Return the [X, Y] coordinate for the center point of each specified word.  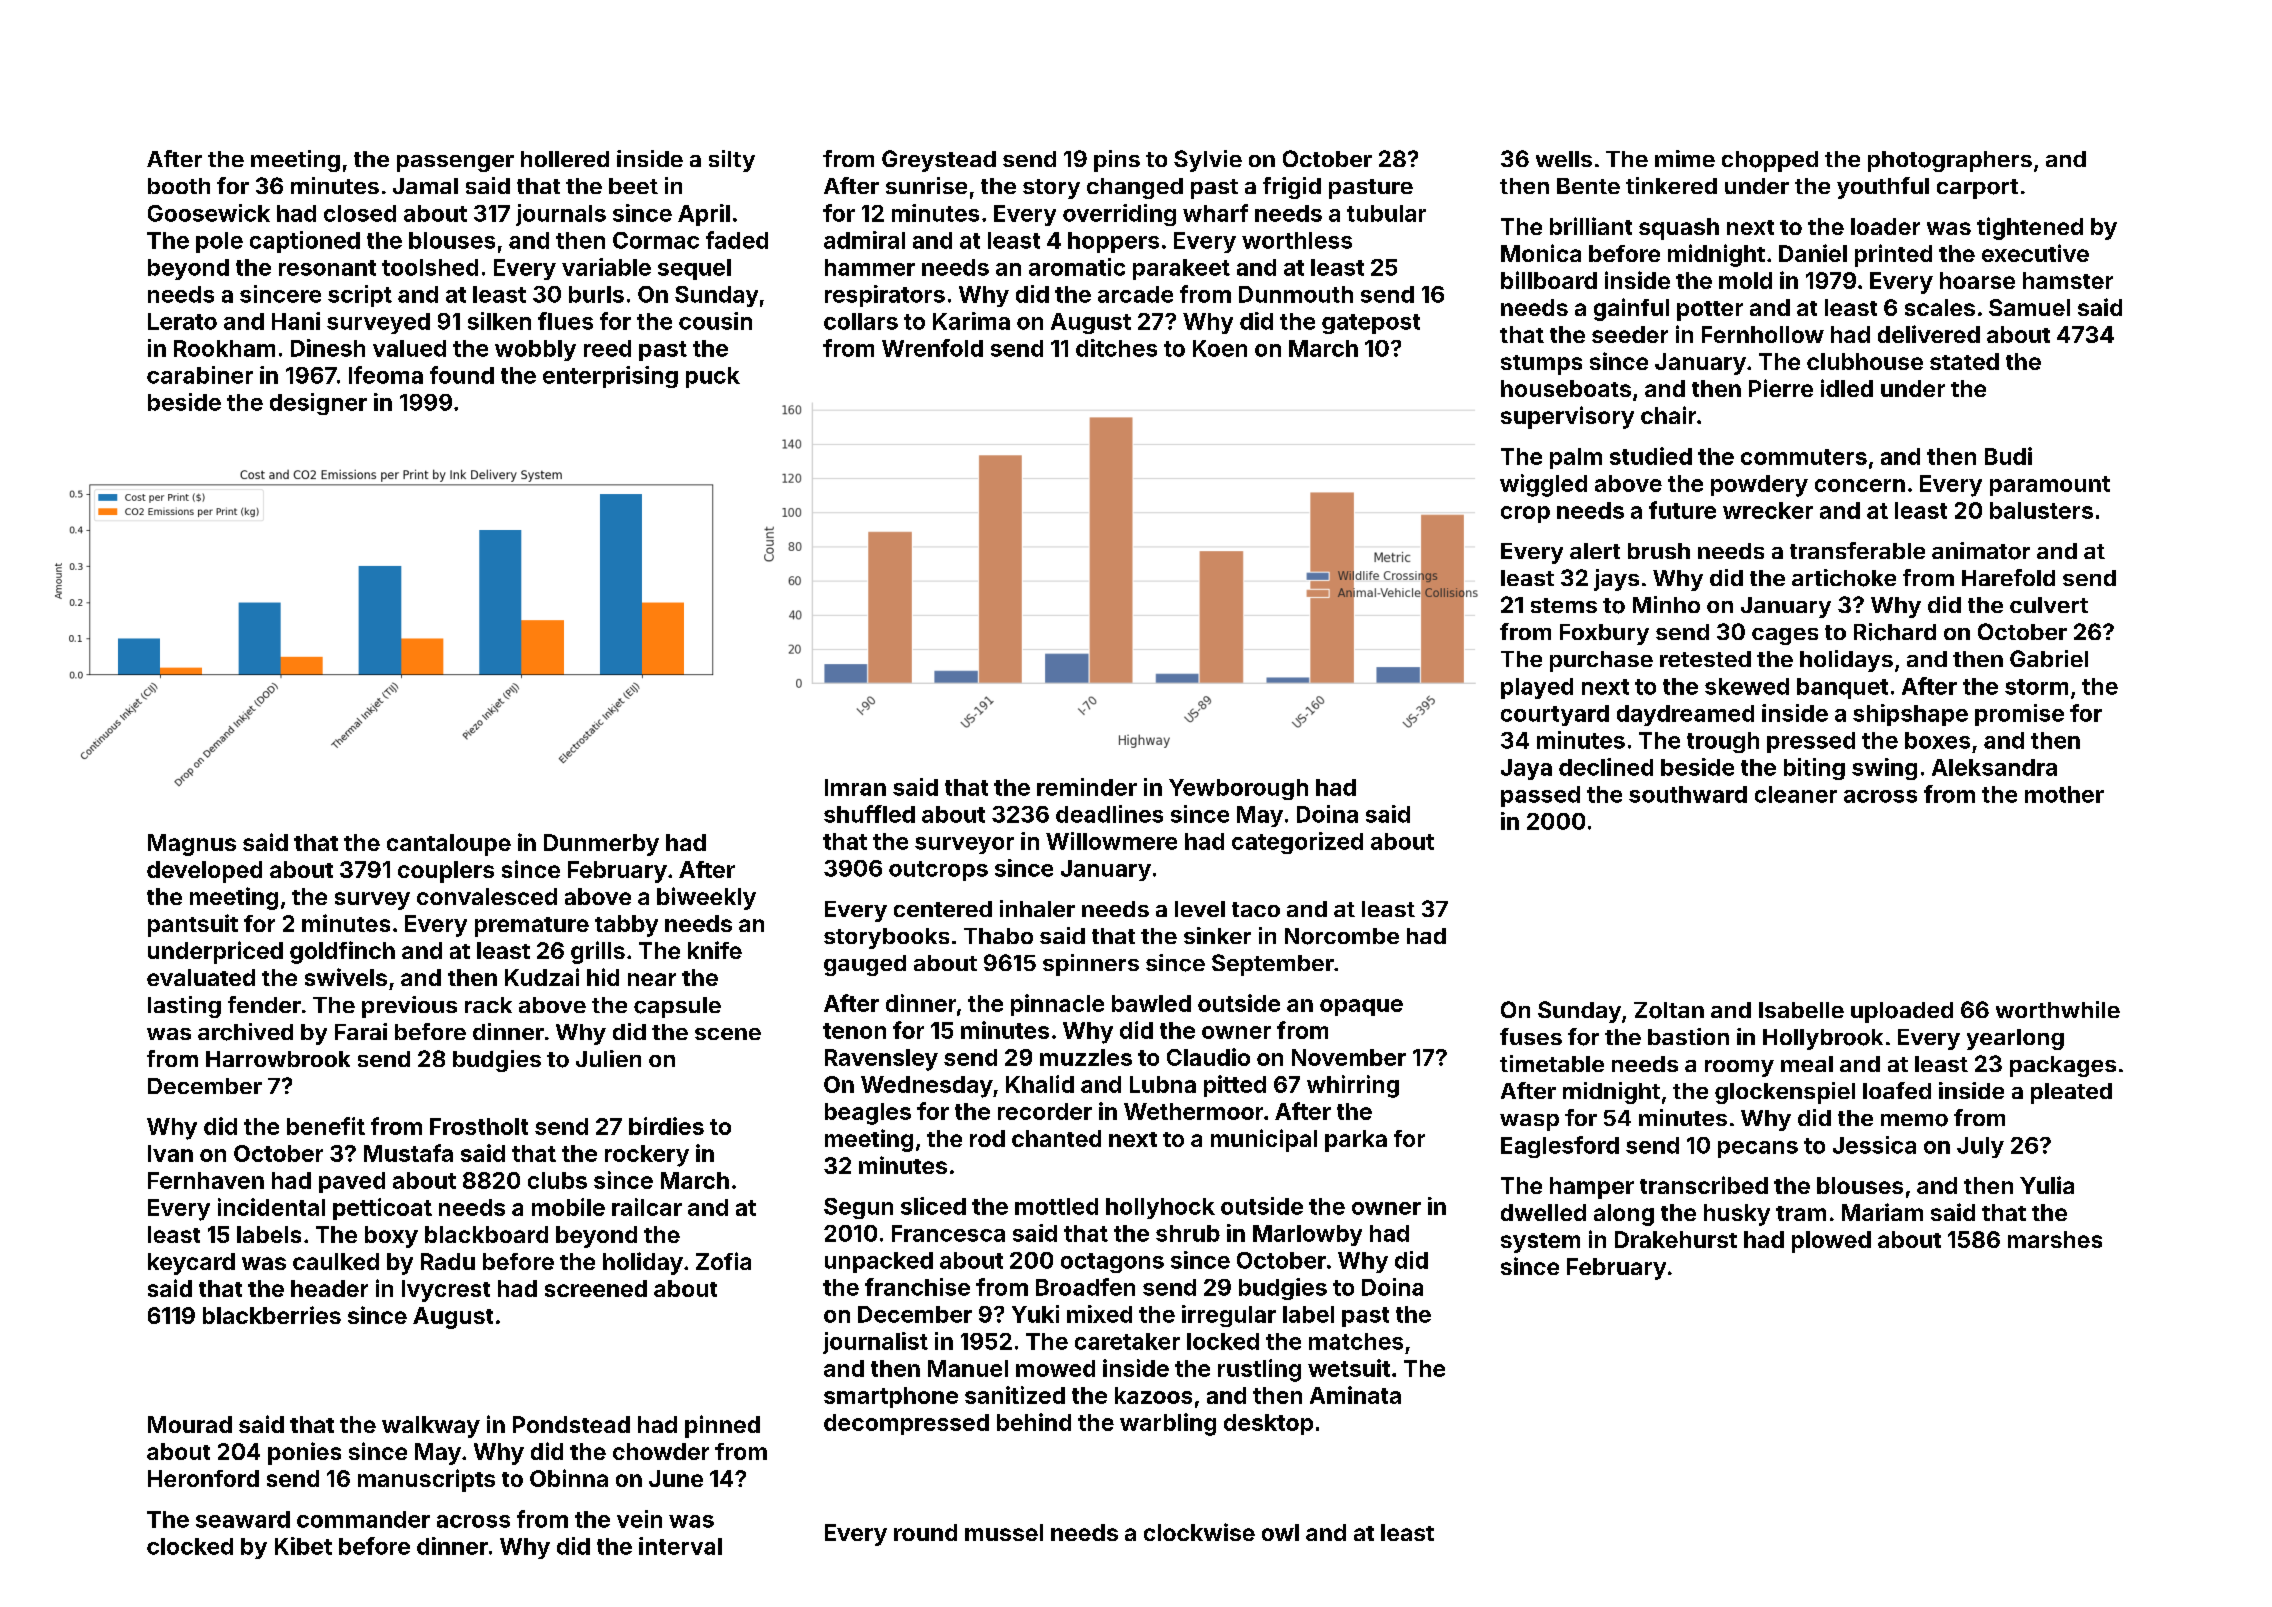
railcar [647, 1207]
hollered [565, 159]
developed [204, 872]
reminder [1087, 787]
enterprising [610, 377]
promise [2019, 715]
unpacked [879, 1262]
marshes [2055, 1239]
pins [1117, 161]
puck [713, 377]
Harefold [2008, 577]
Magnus [192, 845]
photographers [1950, 161]
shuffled [869, 814]
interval [680, 1546]
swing [1884, 769]
